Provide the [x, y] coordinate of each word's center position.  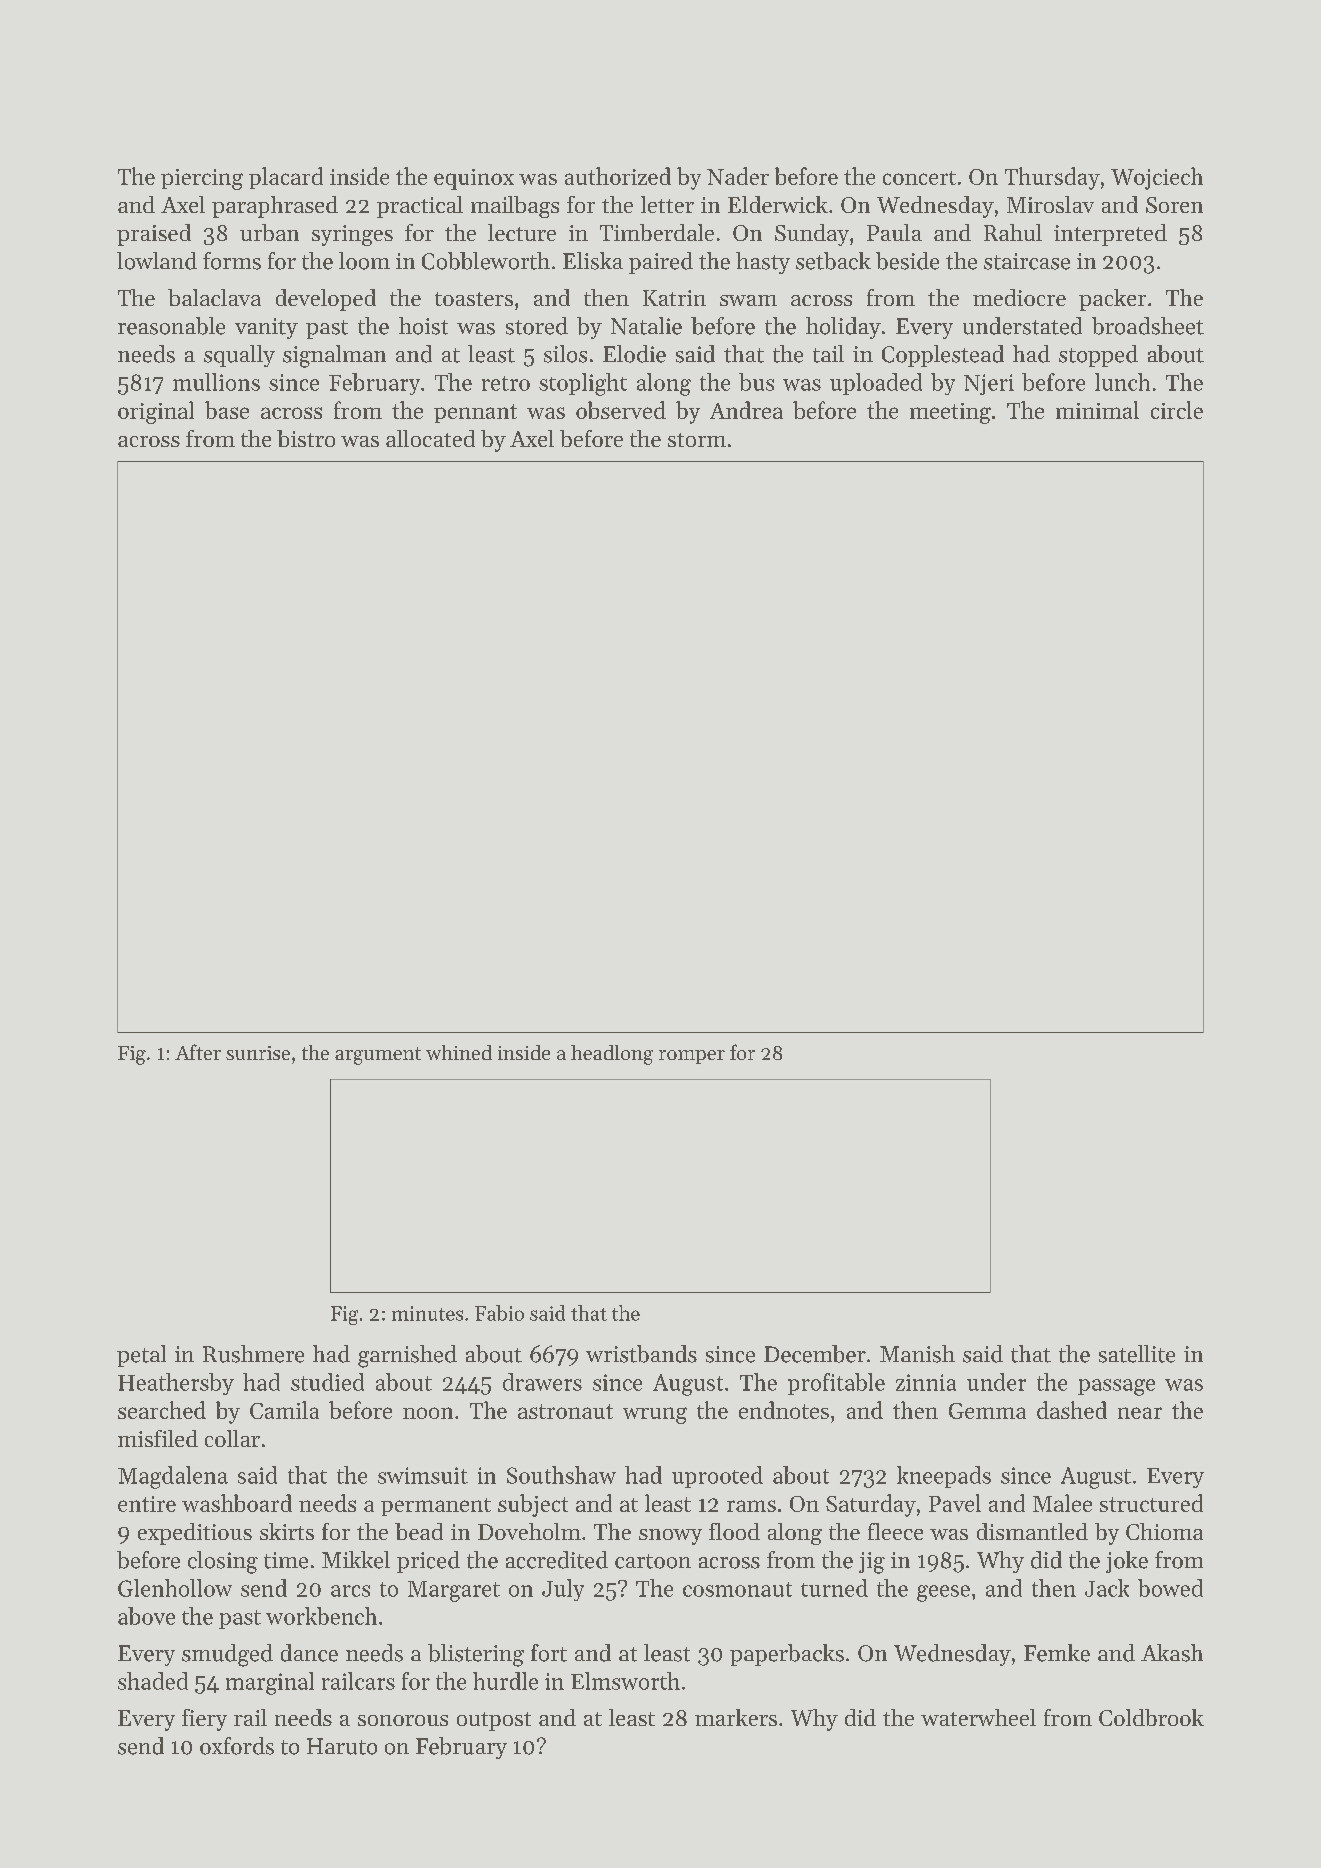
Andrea [746, 410]
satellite [1137, 1354]
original [156, 412]
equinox [474, 179]
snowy [670, 1537]
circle [1177, 410]
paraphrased [275, 207]
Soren [1174, 205]
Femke [1057, 1653]
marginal [270, 1683]
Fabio [499, 1313]
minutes [427, 1313]
